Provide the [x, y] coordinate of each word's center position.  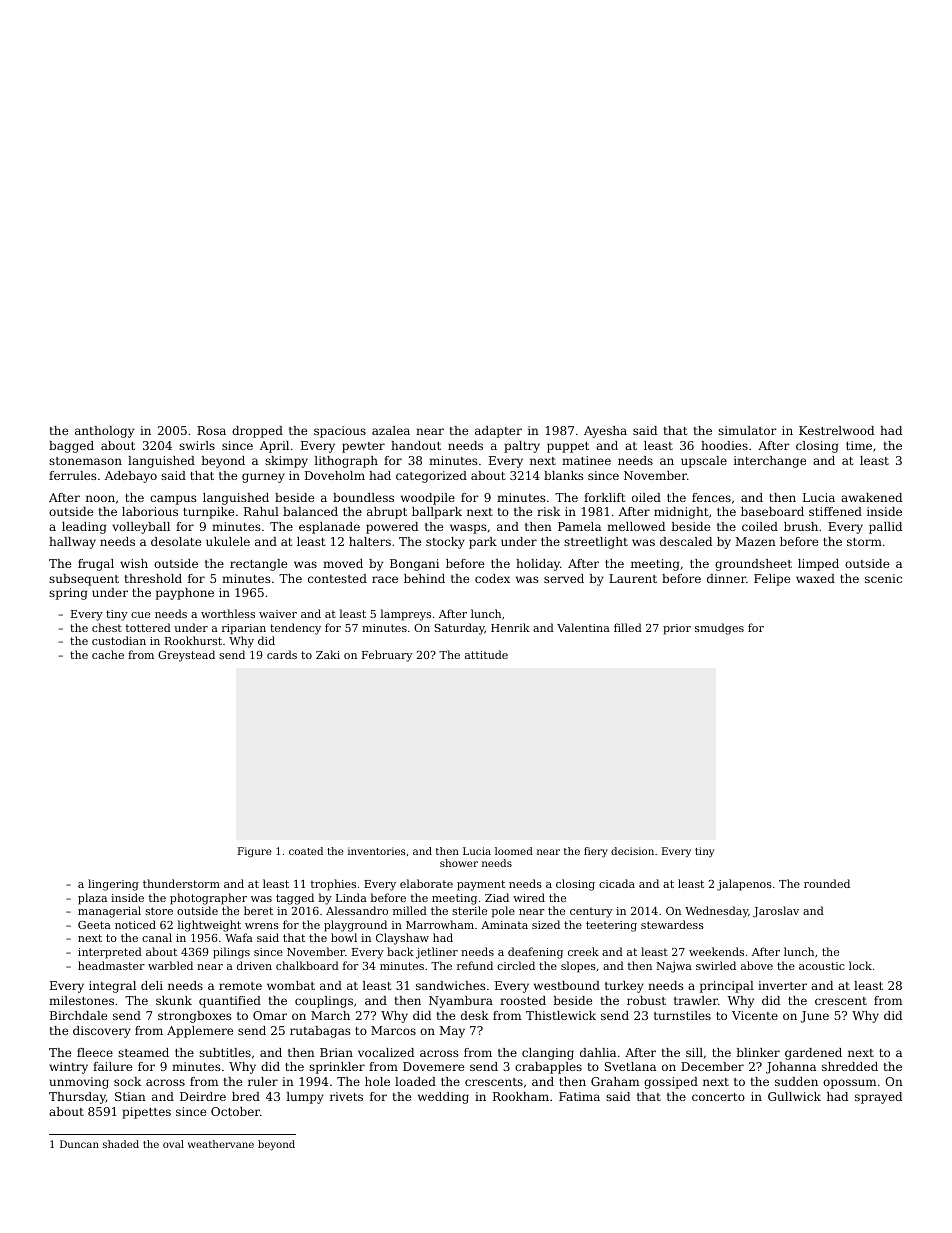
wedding [443, 1098]
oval [173, 1144]
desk [475, 1015]
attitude [486, 654]
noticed [135, 924]
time [859, 445]
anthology [104, 432]
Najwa [674, 967]
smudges [719, 629]
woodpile [428, 499]
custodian [119, 640]
